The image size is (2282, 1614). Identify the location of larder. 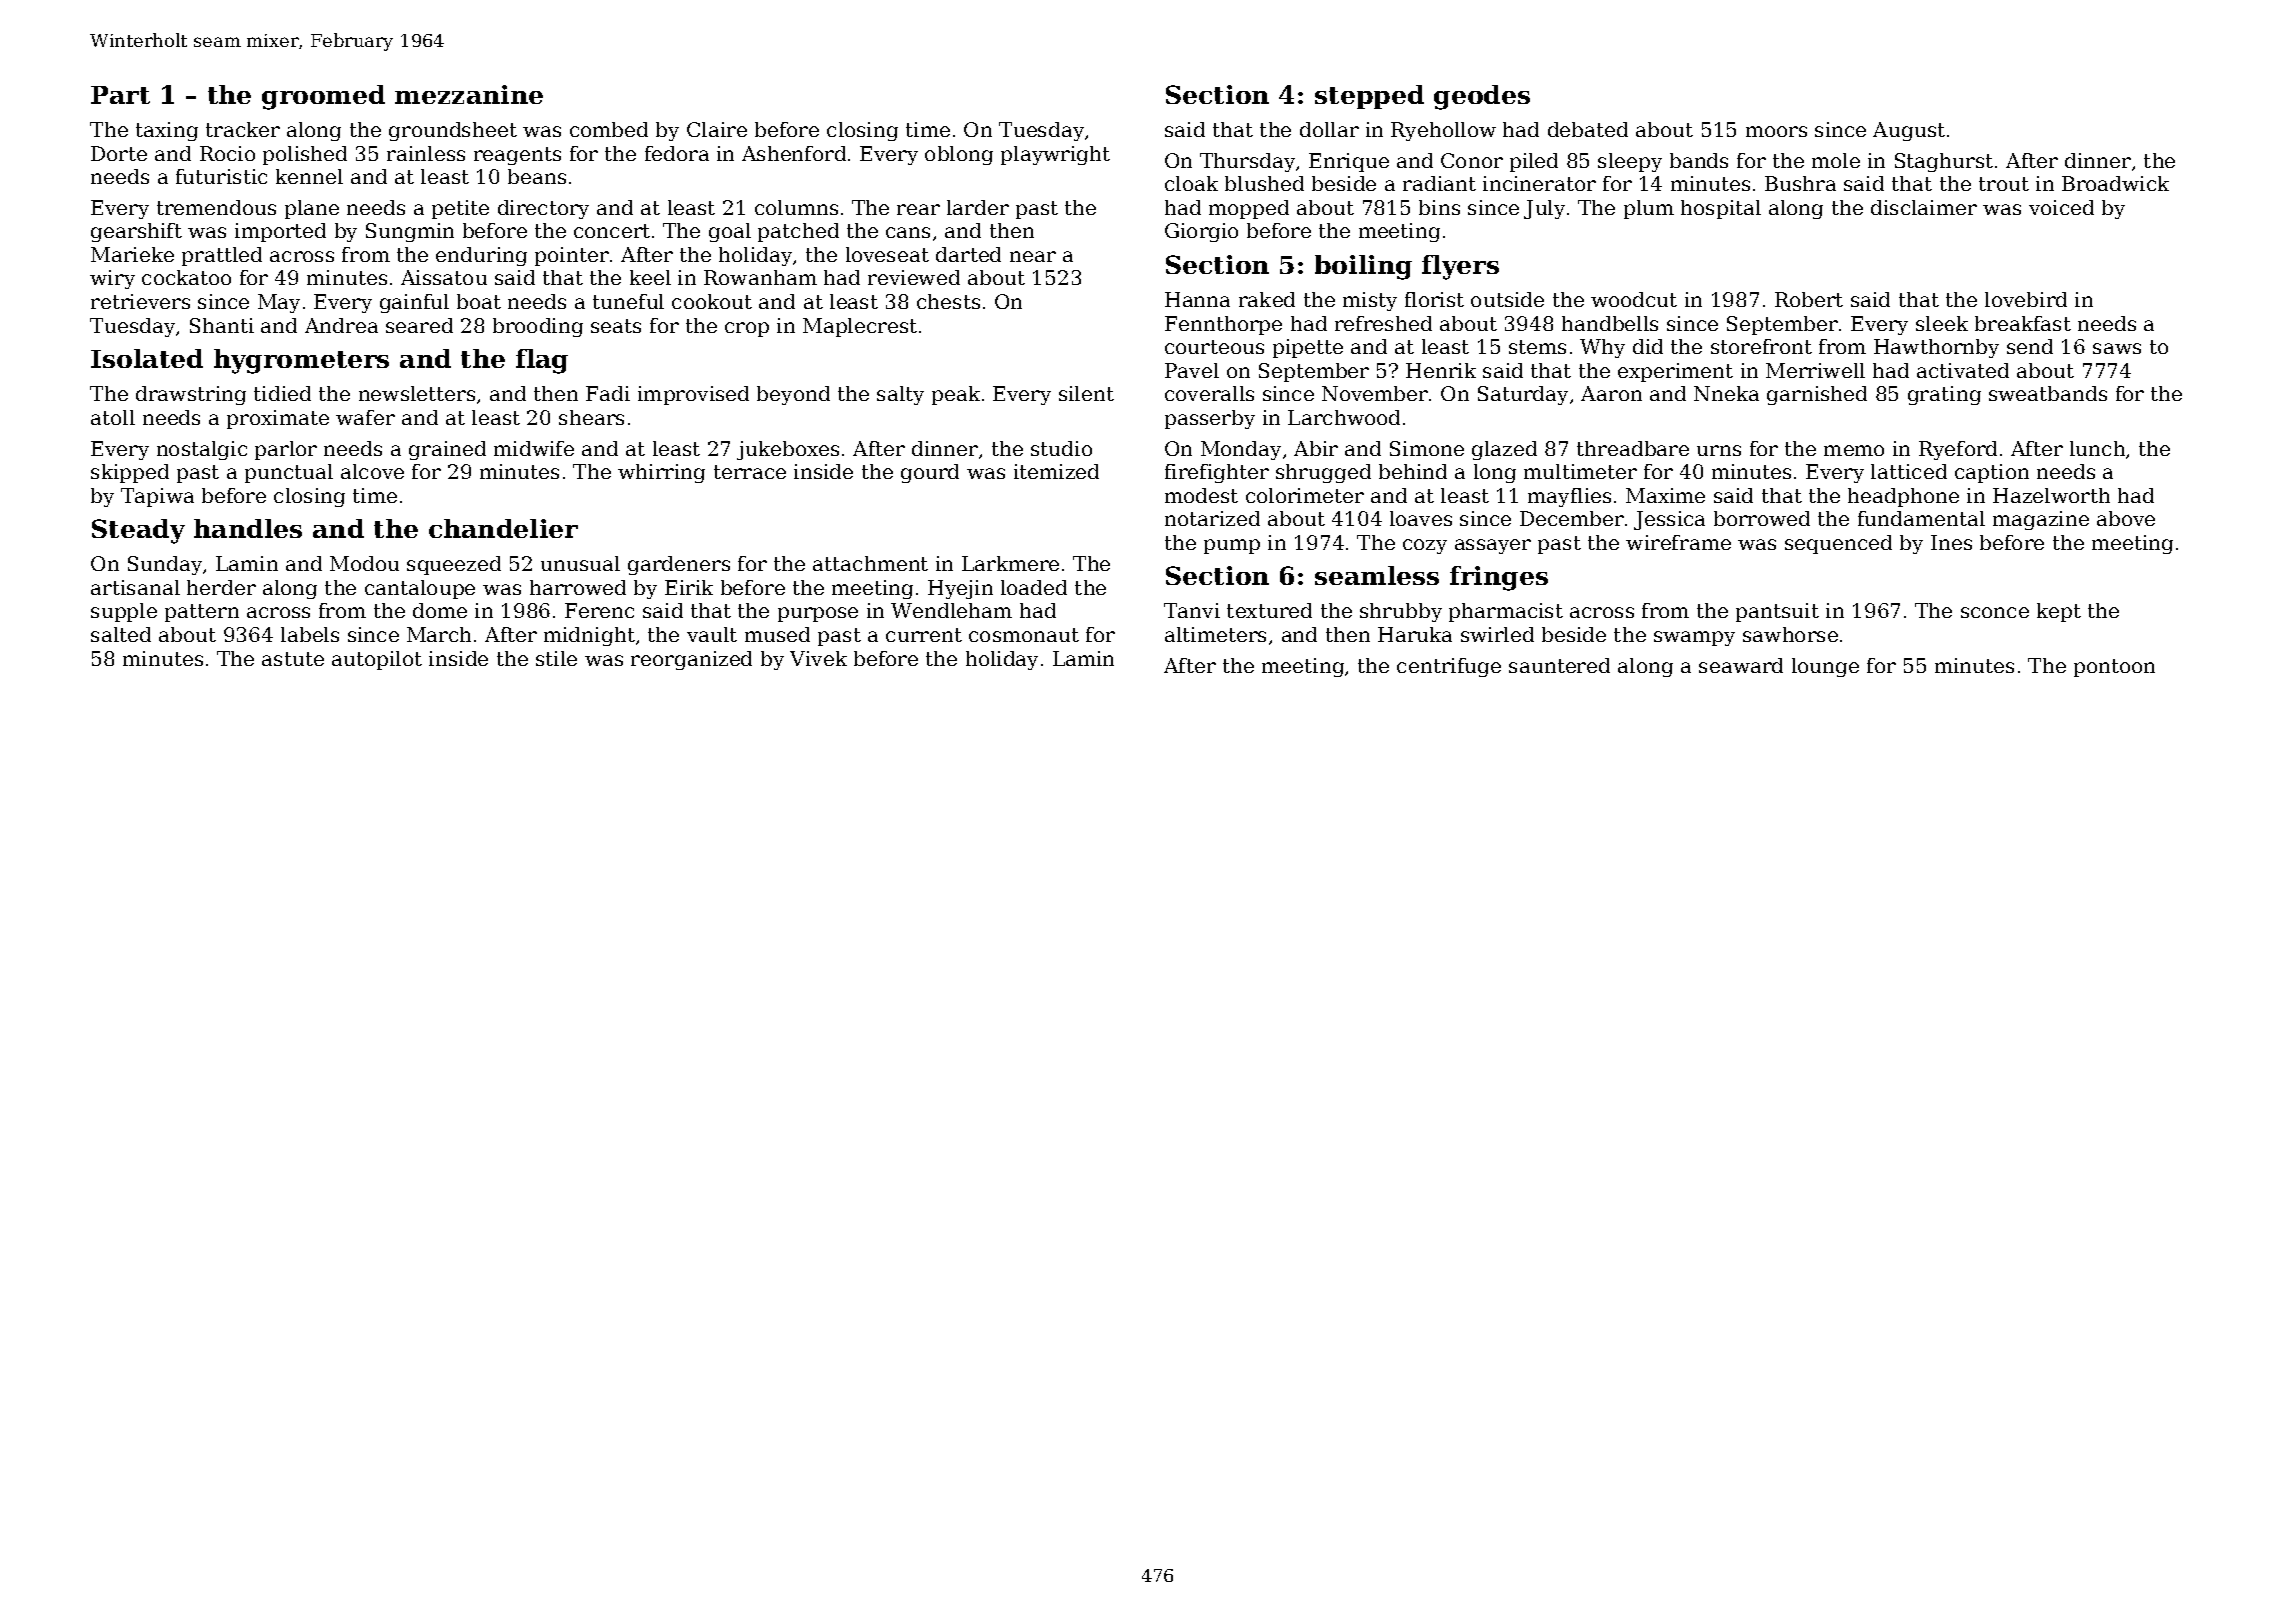
(978, 207).
